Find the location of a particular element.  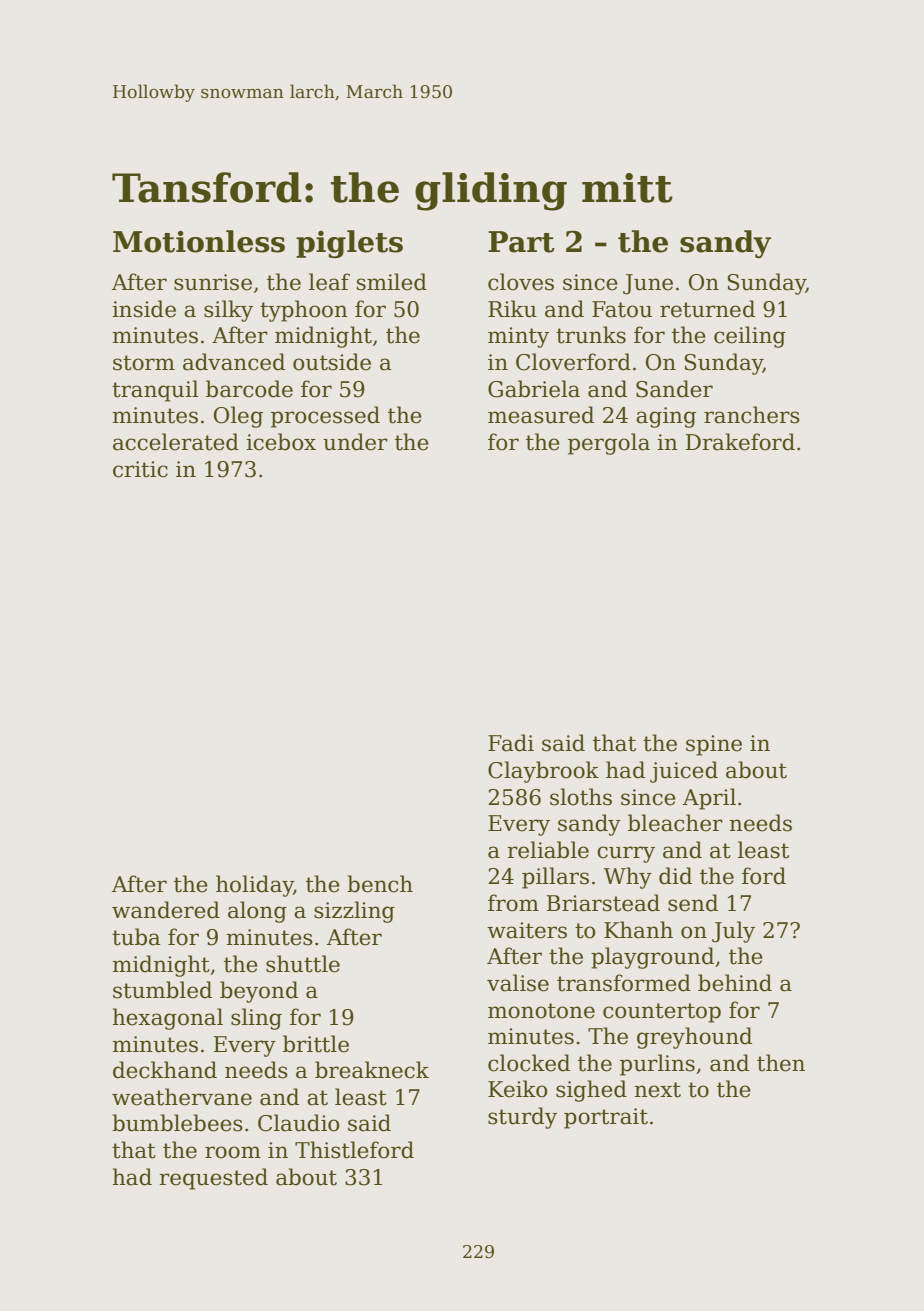

sizzling is located at coordinates (354, 912).
